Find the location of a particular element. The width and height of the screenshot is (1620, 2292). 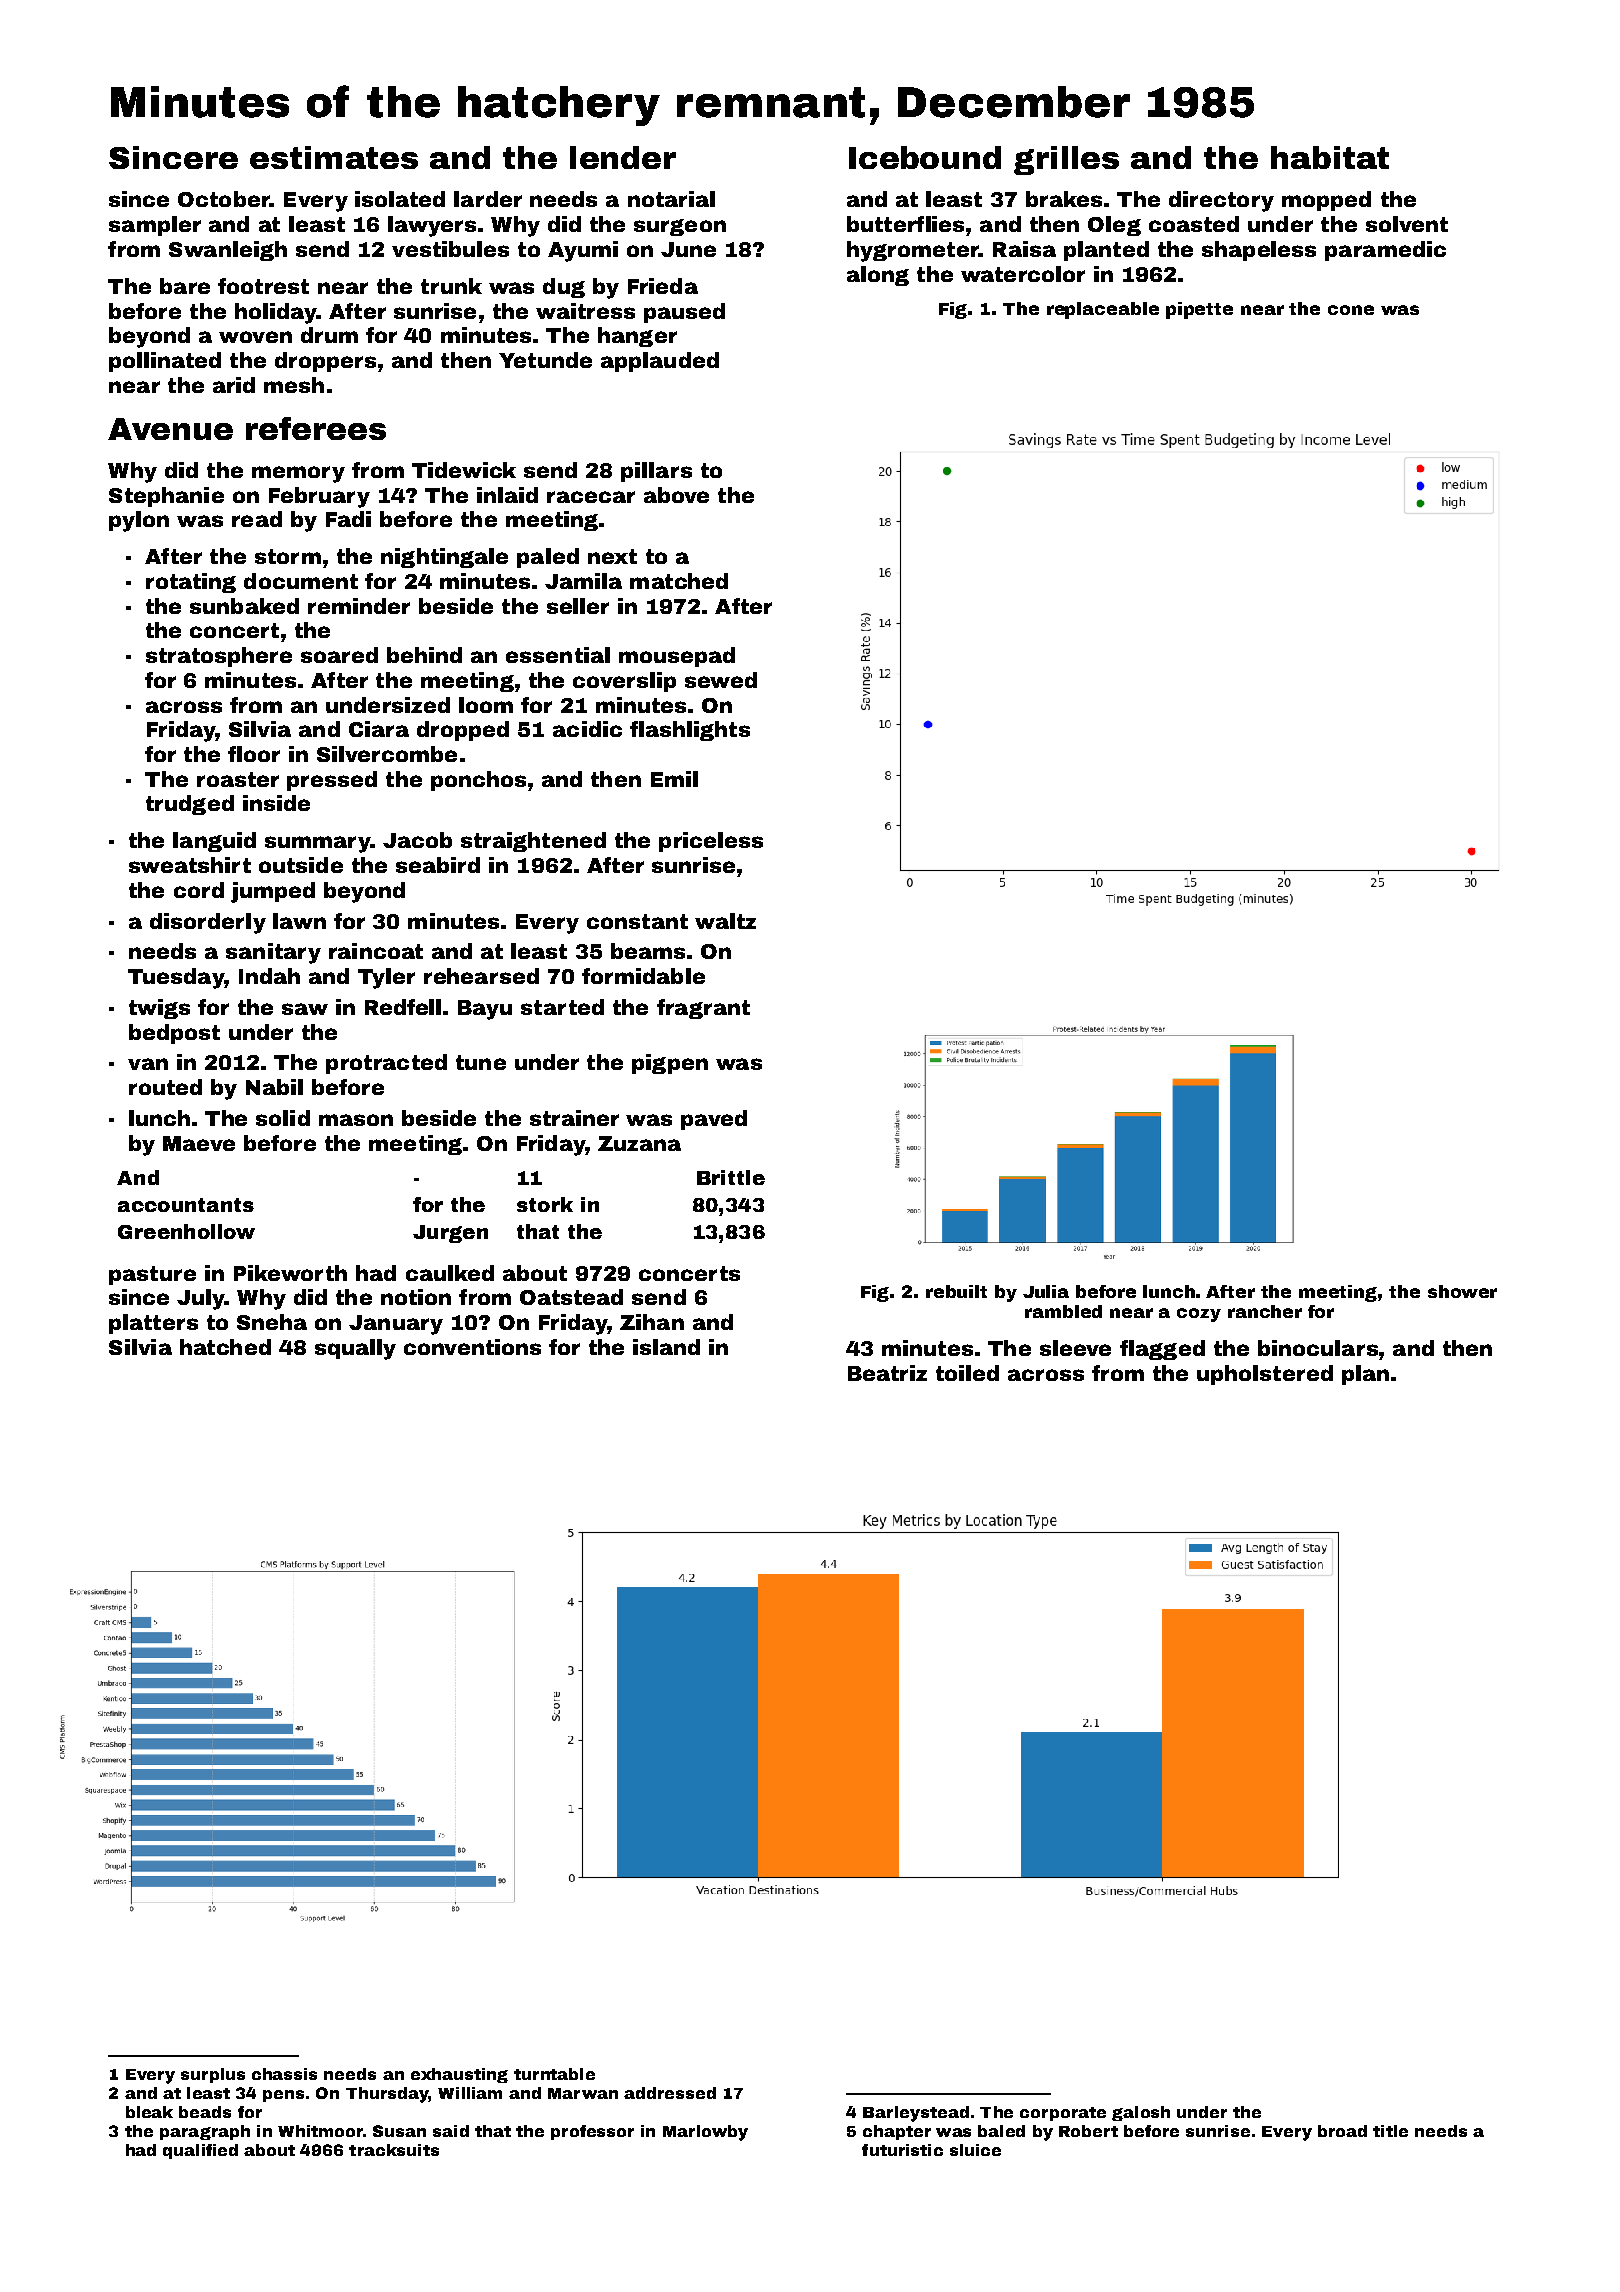

habitat is located at coordinates (1330, 157).
